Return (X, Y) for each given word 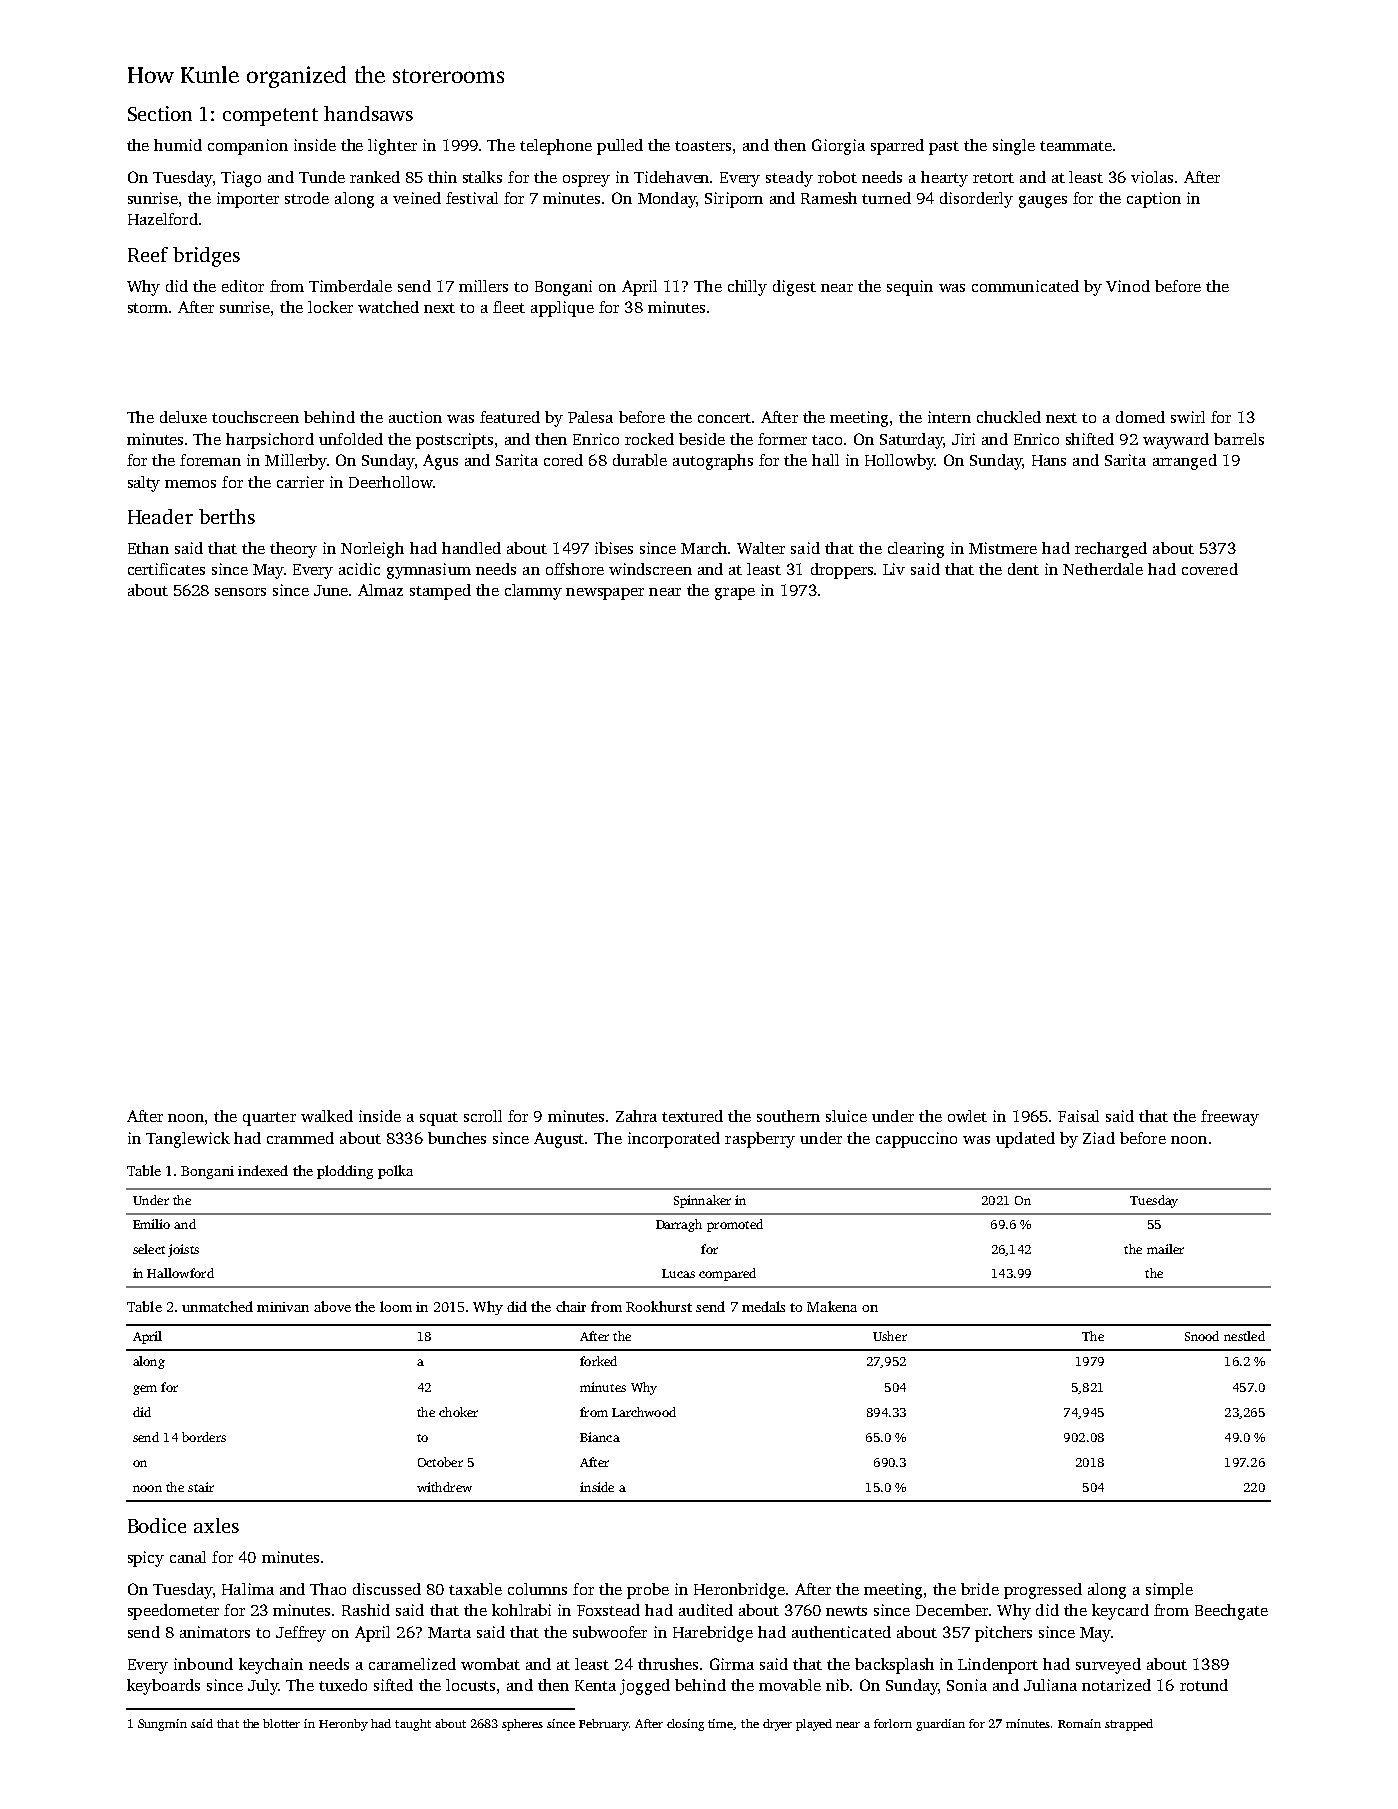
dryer (777, 1725)
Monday (667, 200)
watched (388, 307)
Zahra (636, 1116)
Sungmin (162, 1725)
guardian (940, 1725)
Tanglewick (188, 1140)
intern (949, 417)
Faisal (1078, 1116)
